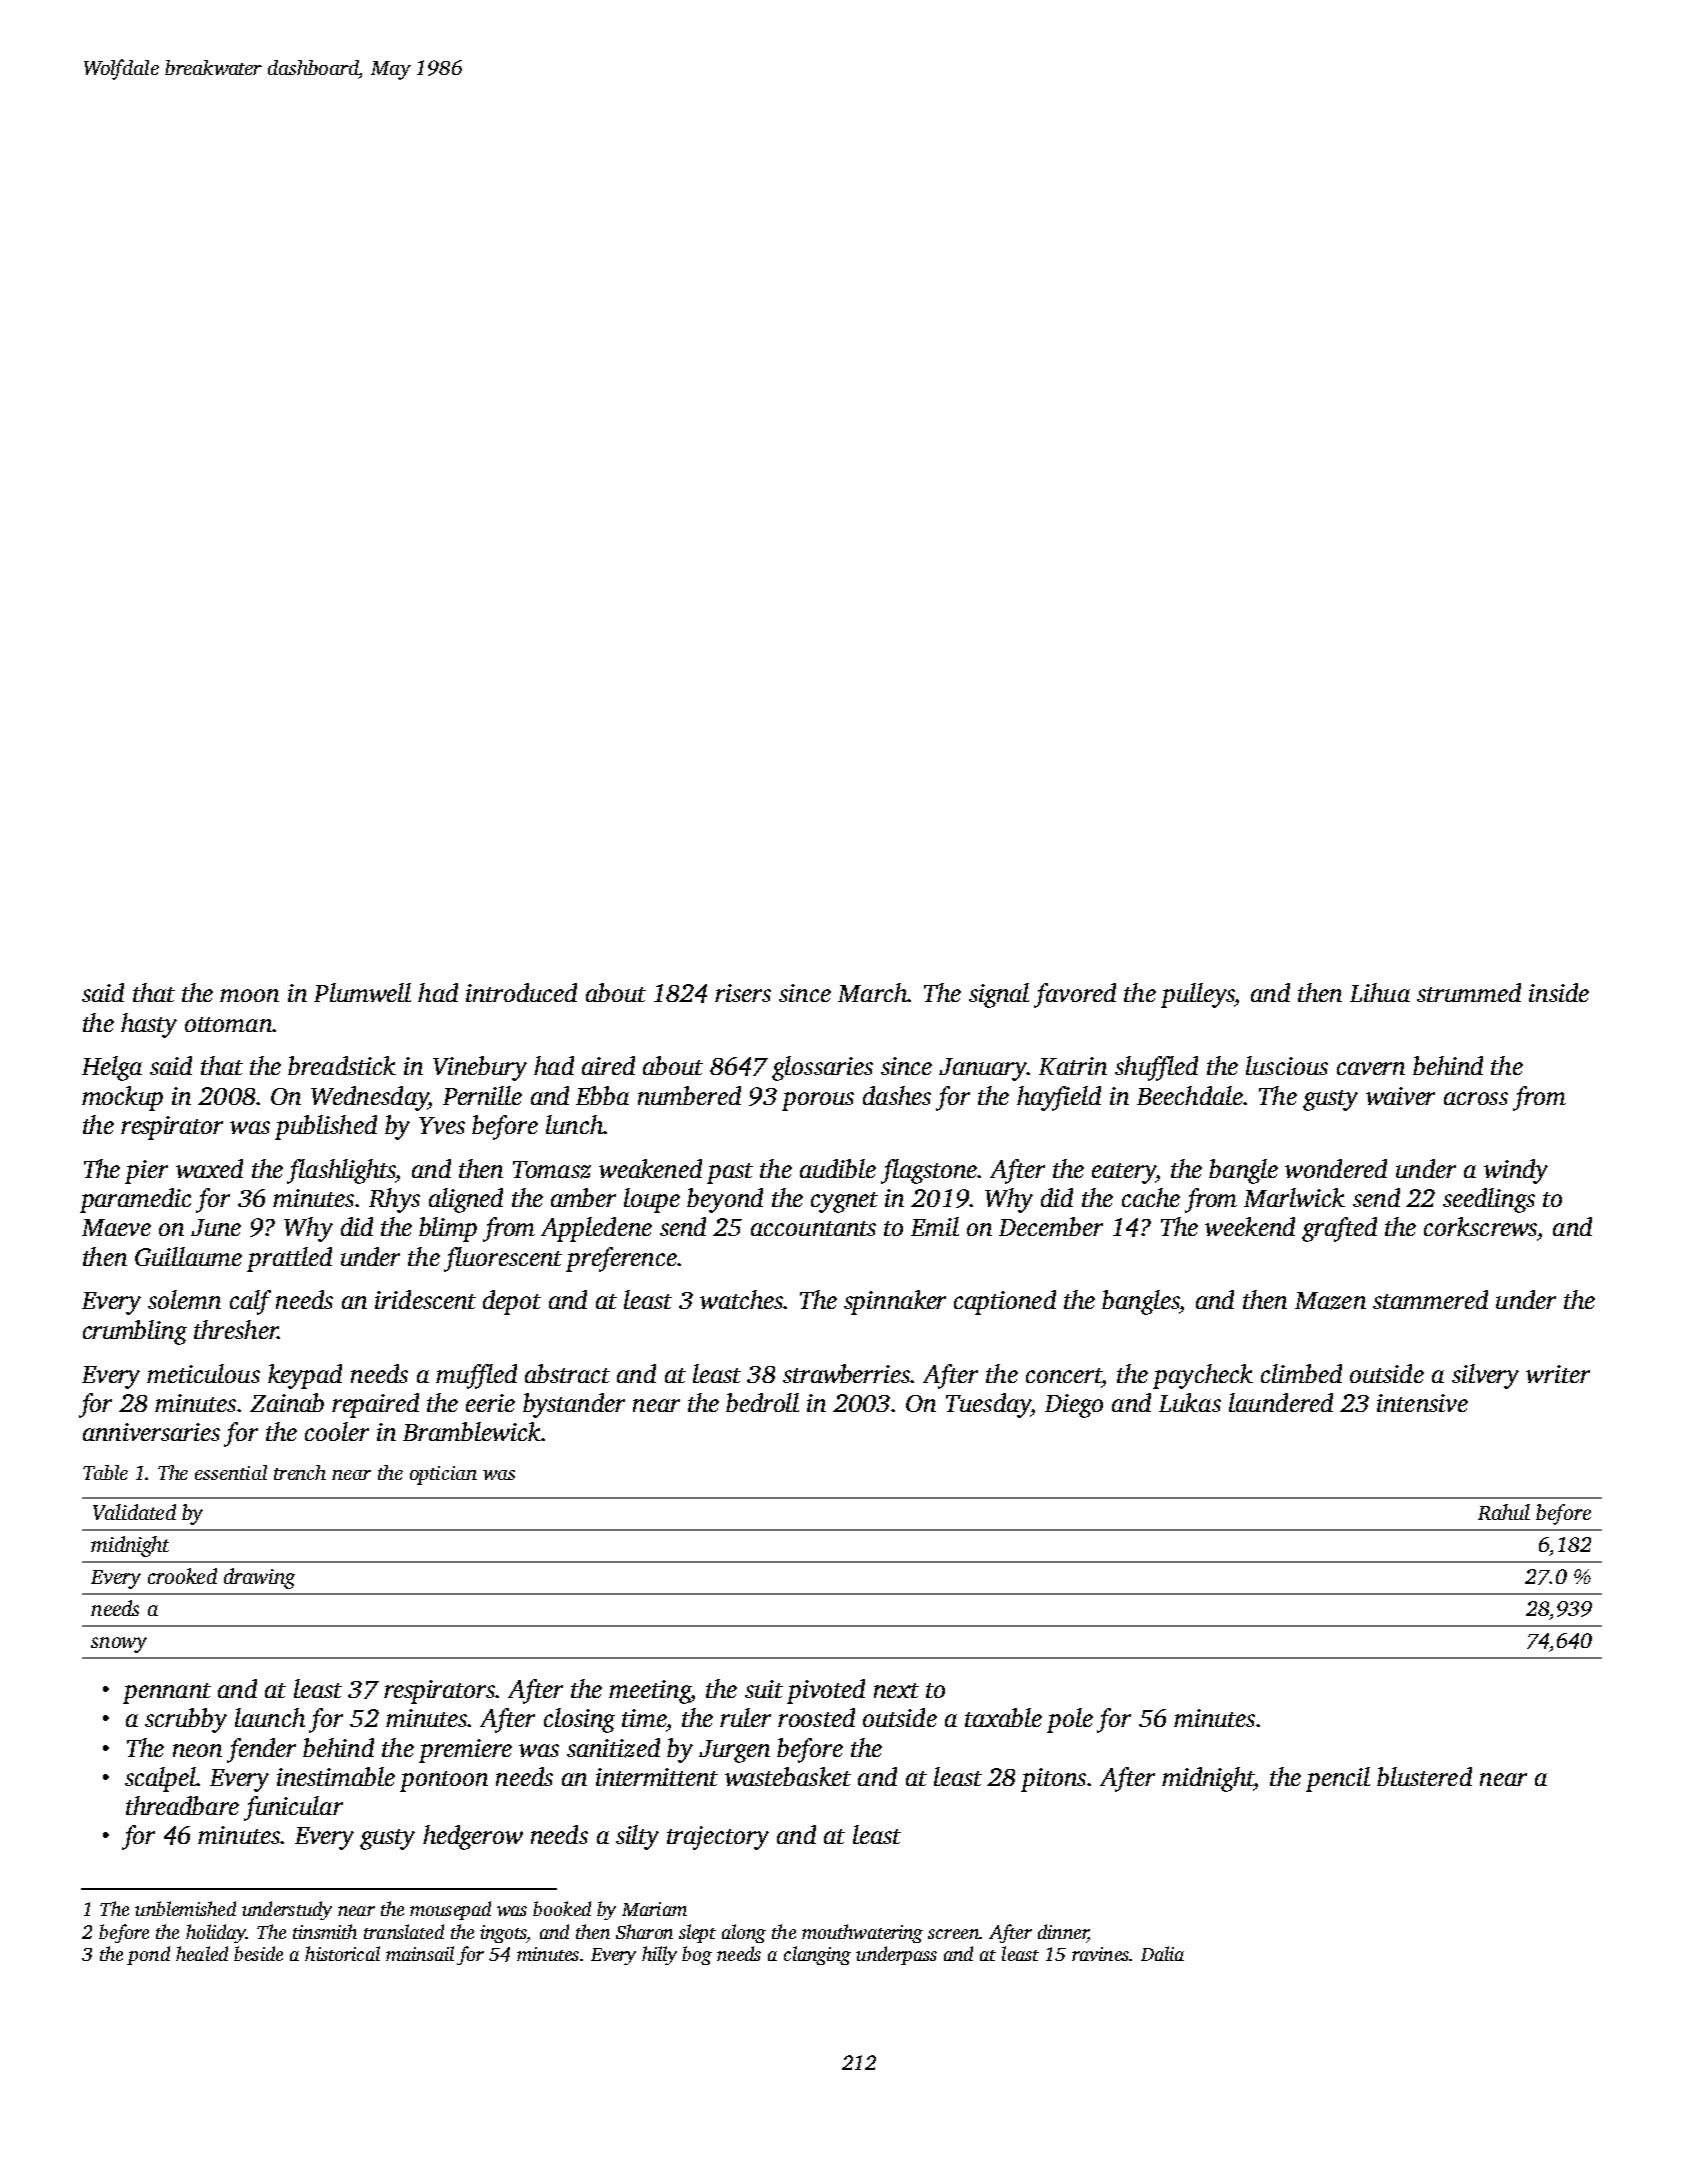  I want to click on Yves, so click(442, 1125).
